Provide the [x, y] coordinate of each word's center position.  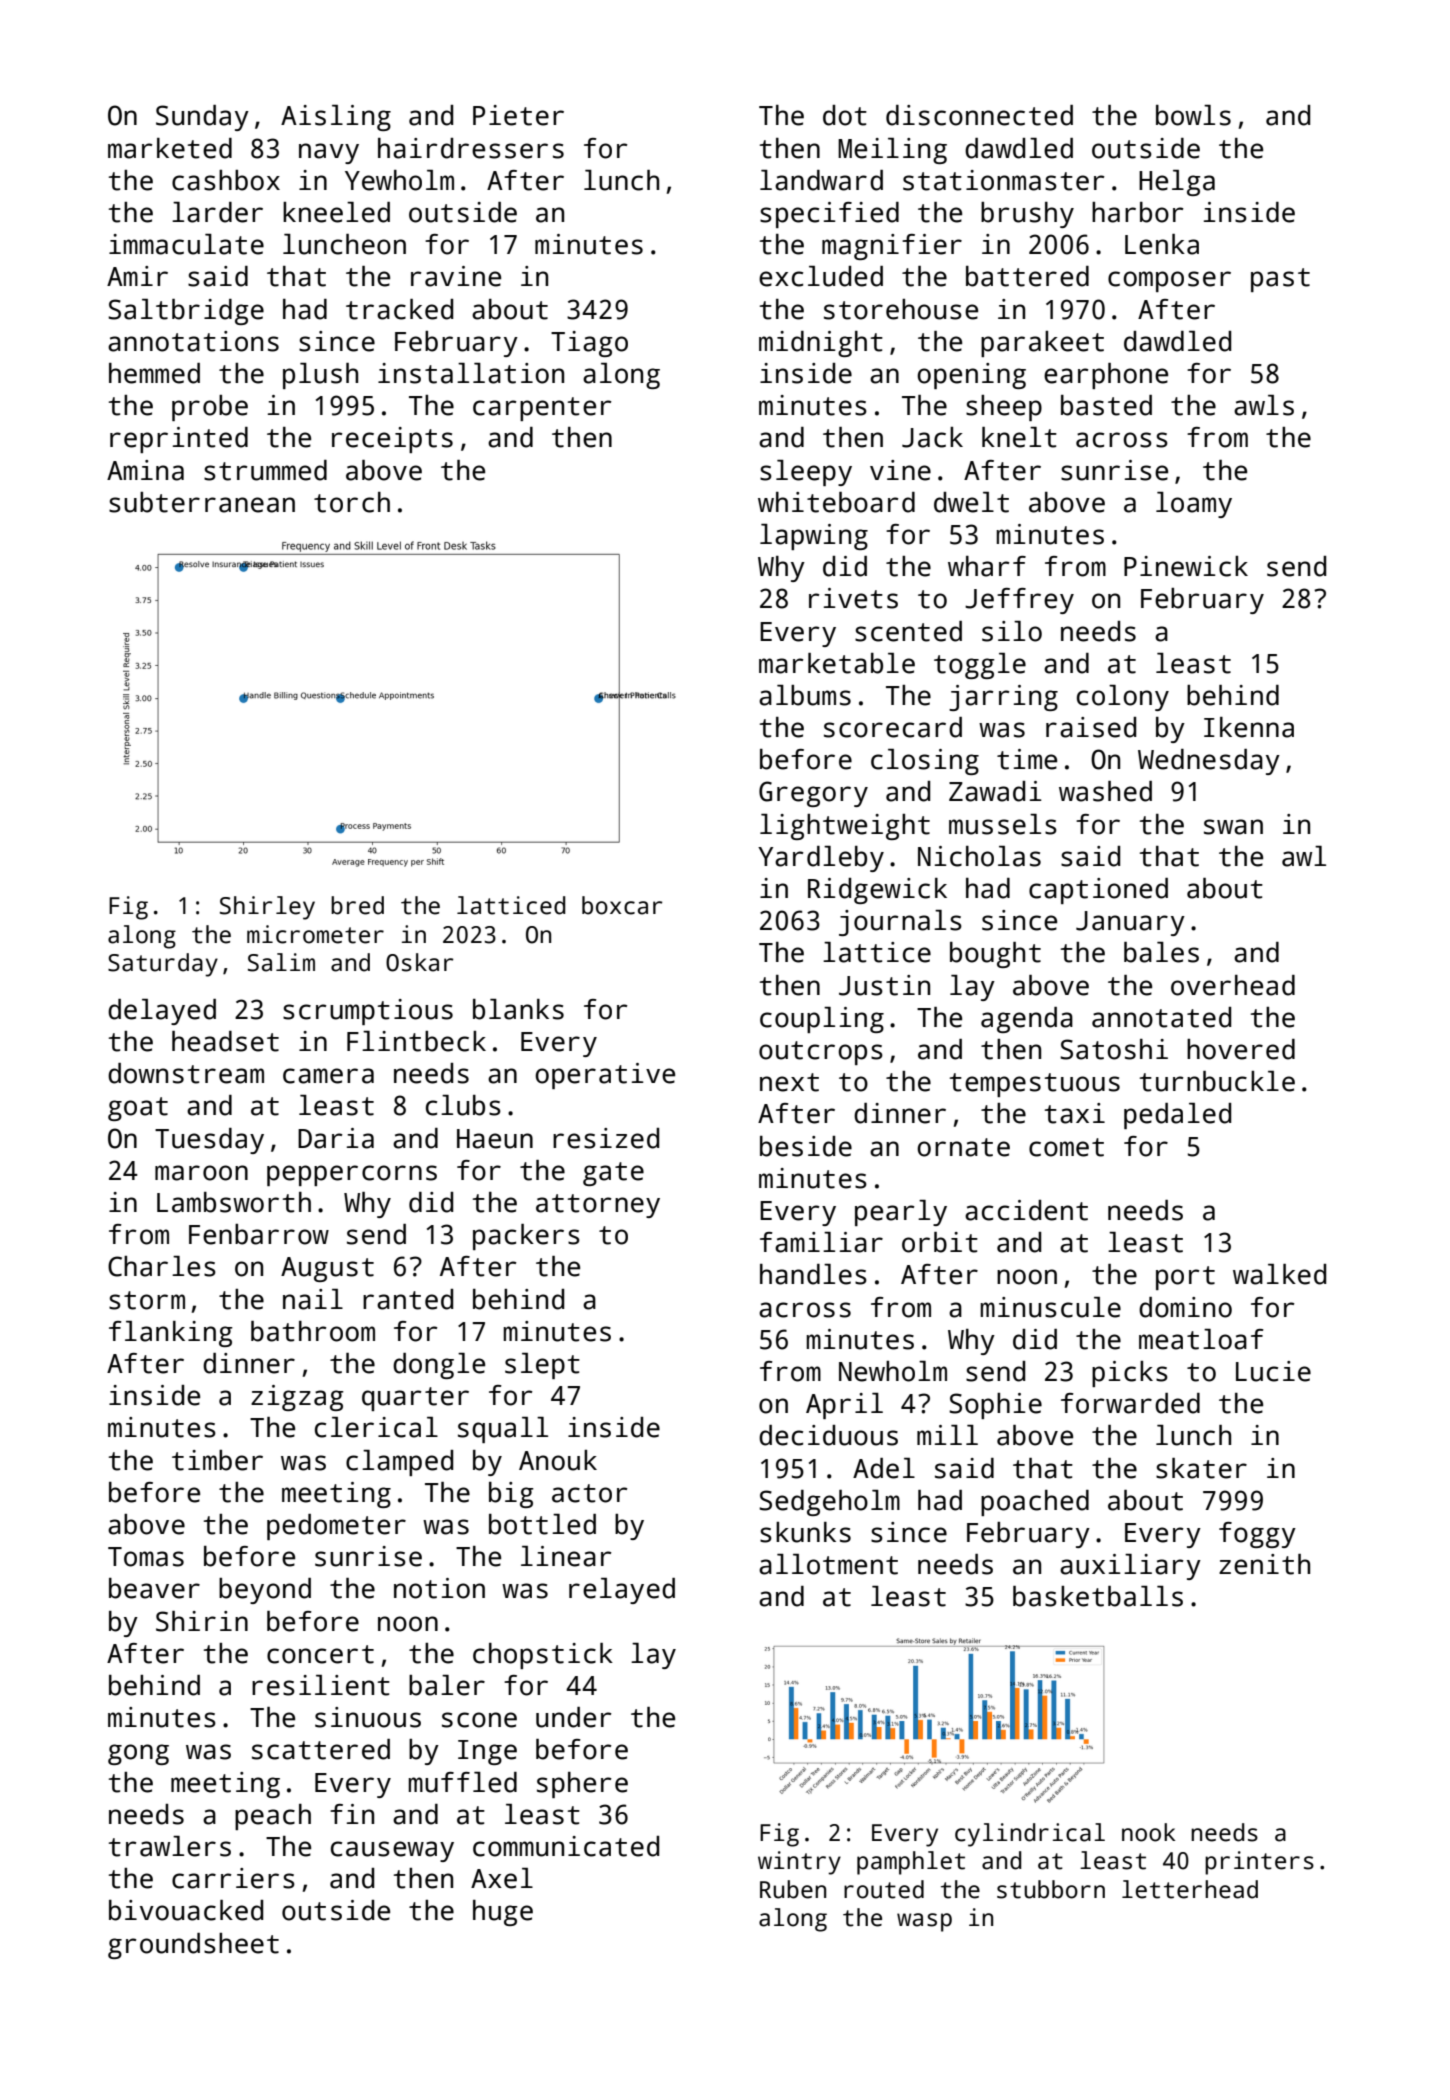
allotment [828, 1564]
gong [138, 1754]
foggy [1257, 1535]
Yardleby [821, 859]
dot [845, 115]
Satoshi [1114, 1049]
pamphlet [911, 1863]
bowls [1193, 115]
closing [925, 762]
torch [352, 502]
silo [1012, 631]
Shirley [267, 908]
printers [1259, 1863]
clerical [376, 1427]
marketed [170, 148]
